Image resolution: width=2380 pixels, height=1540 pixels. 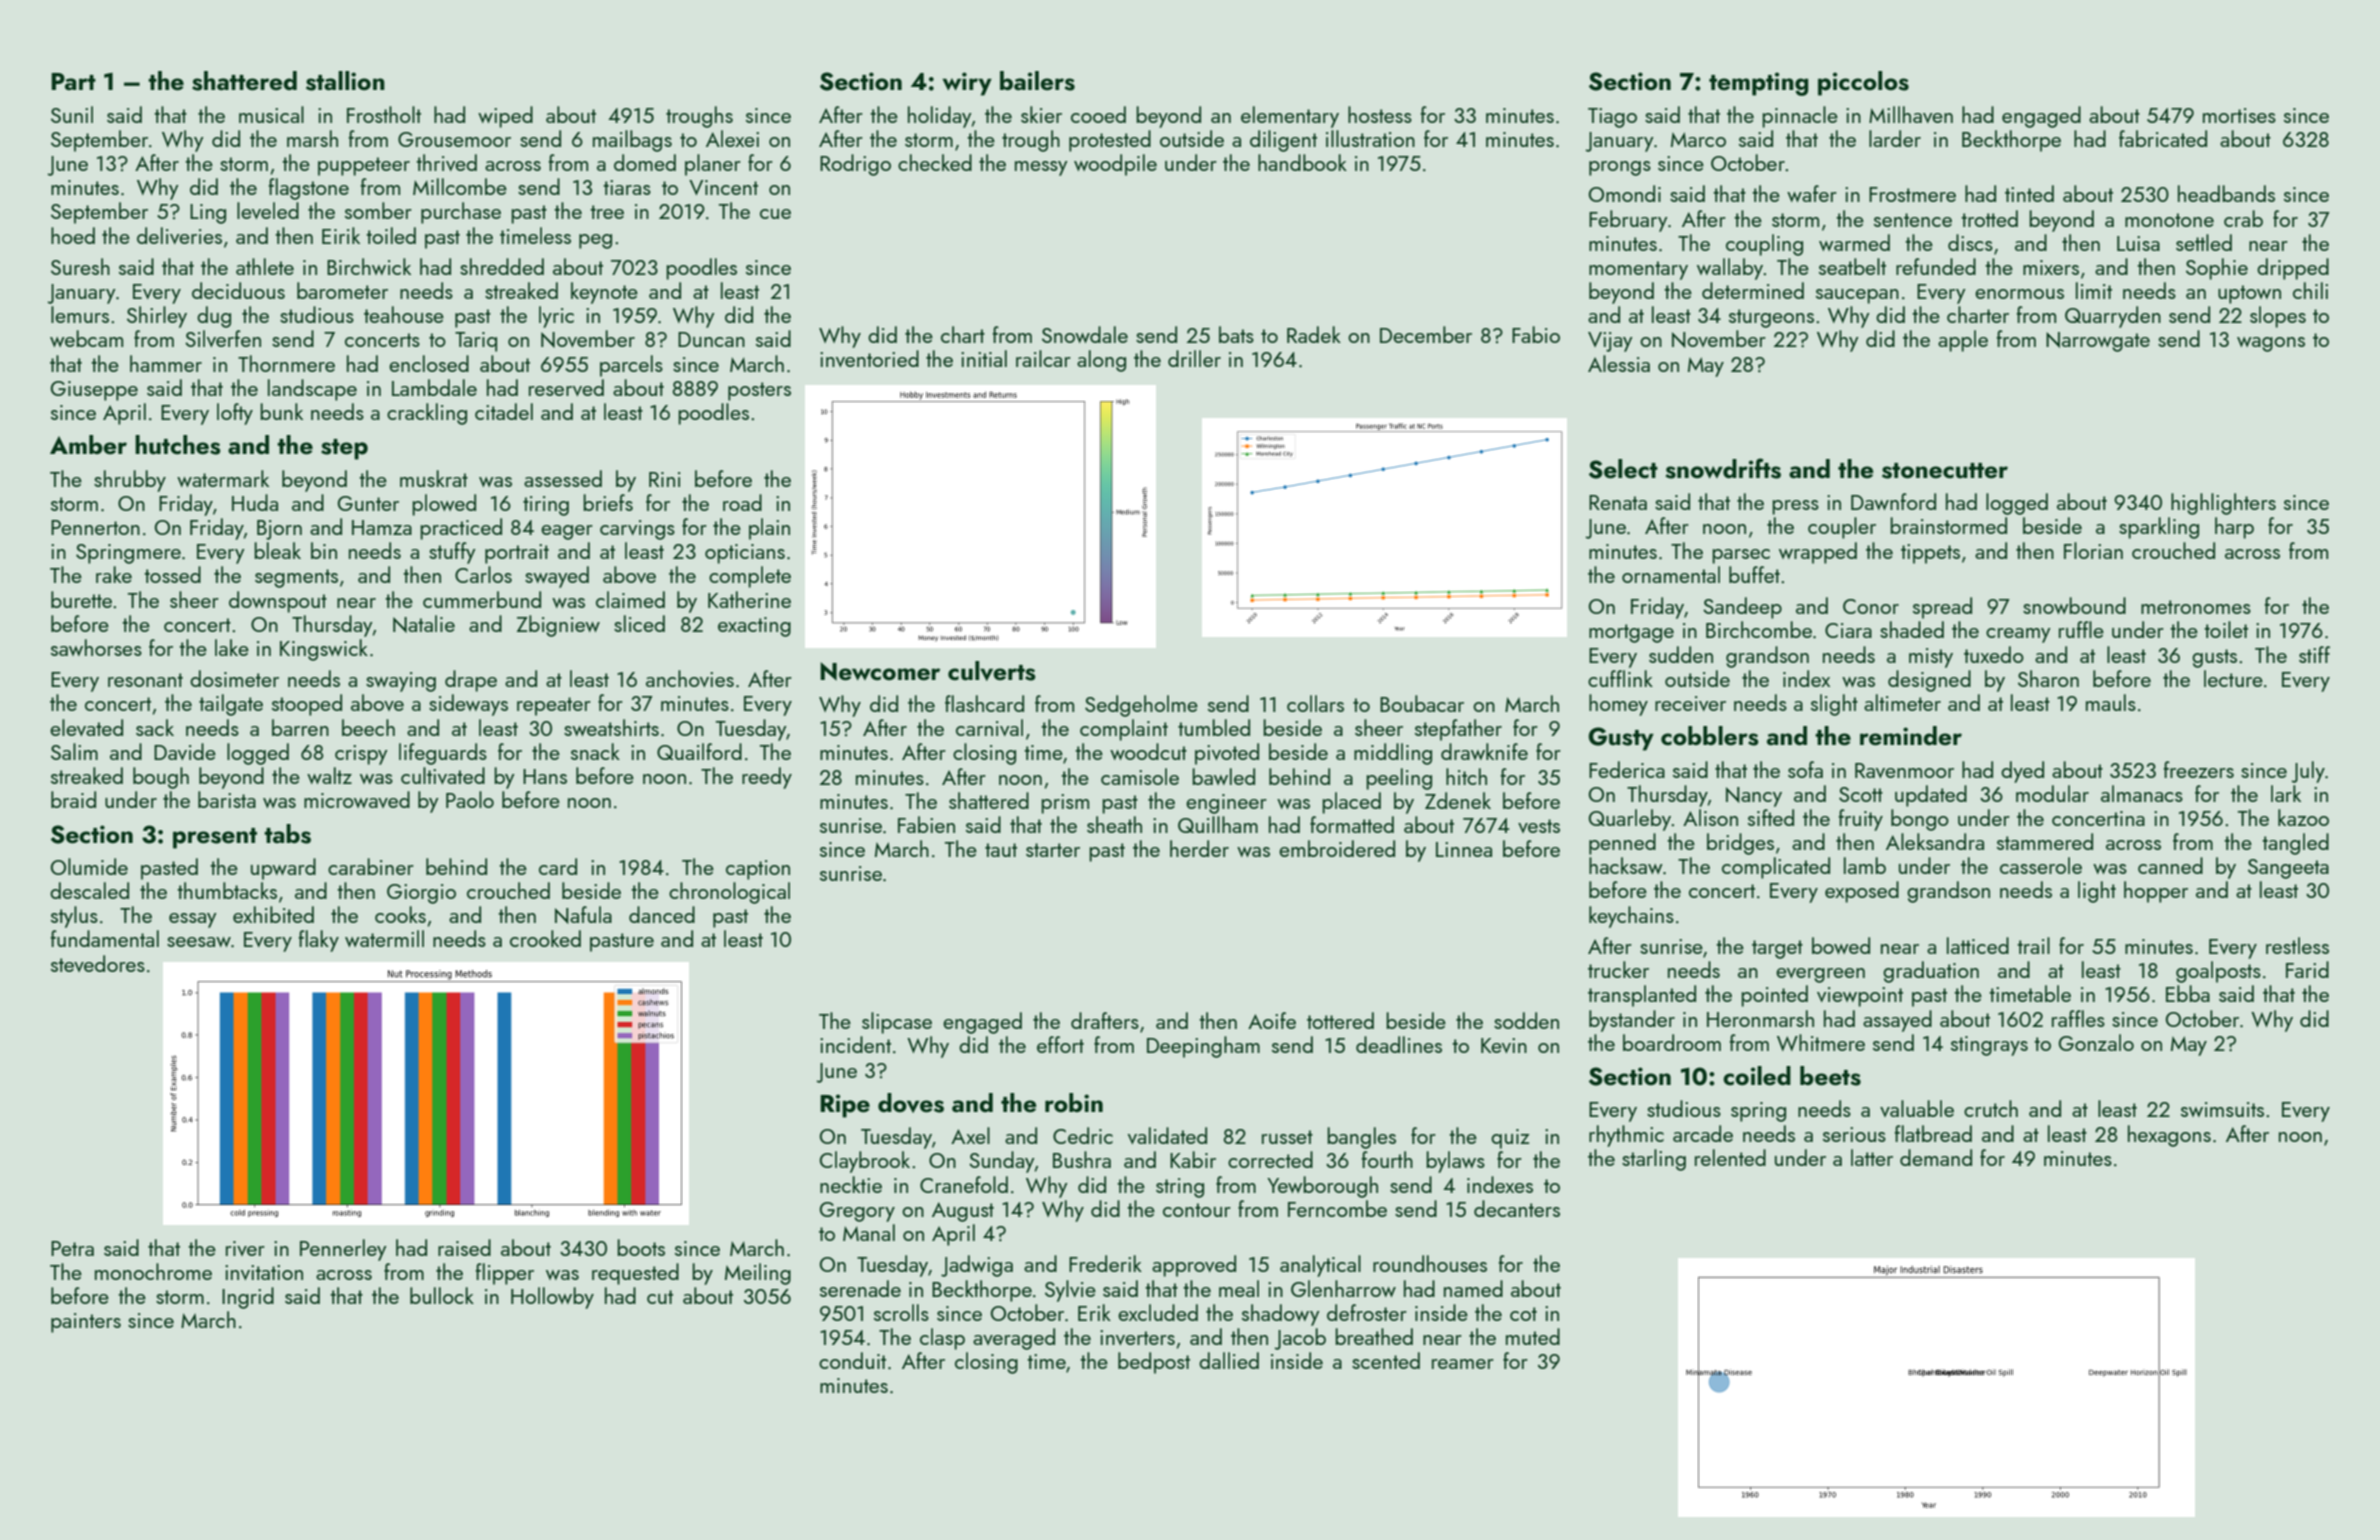 What do you see at coordinates (470, 799) in the document?
I see `Paolo` at bounding box center [470, 799].
